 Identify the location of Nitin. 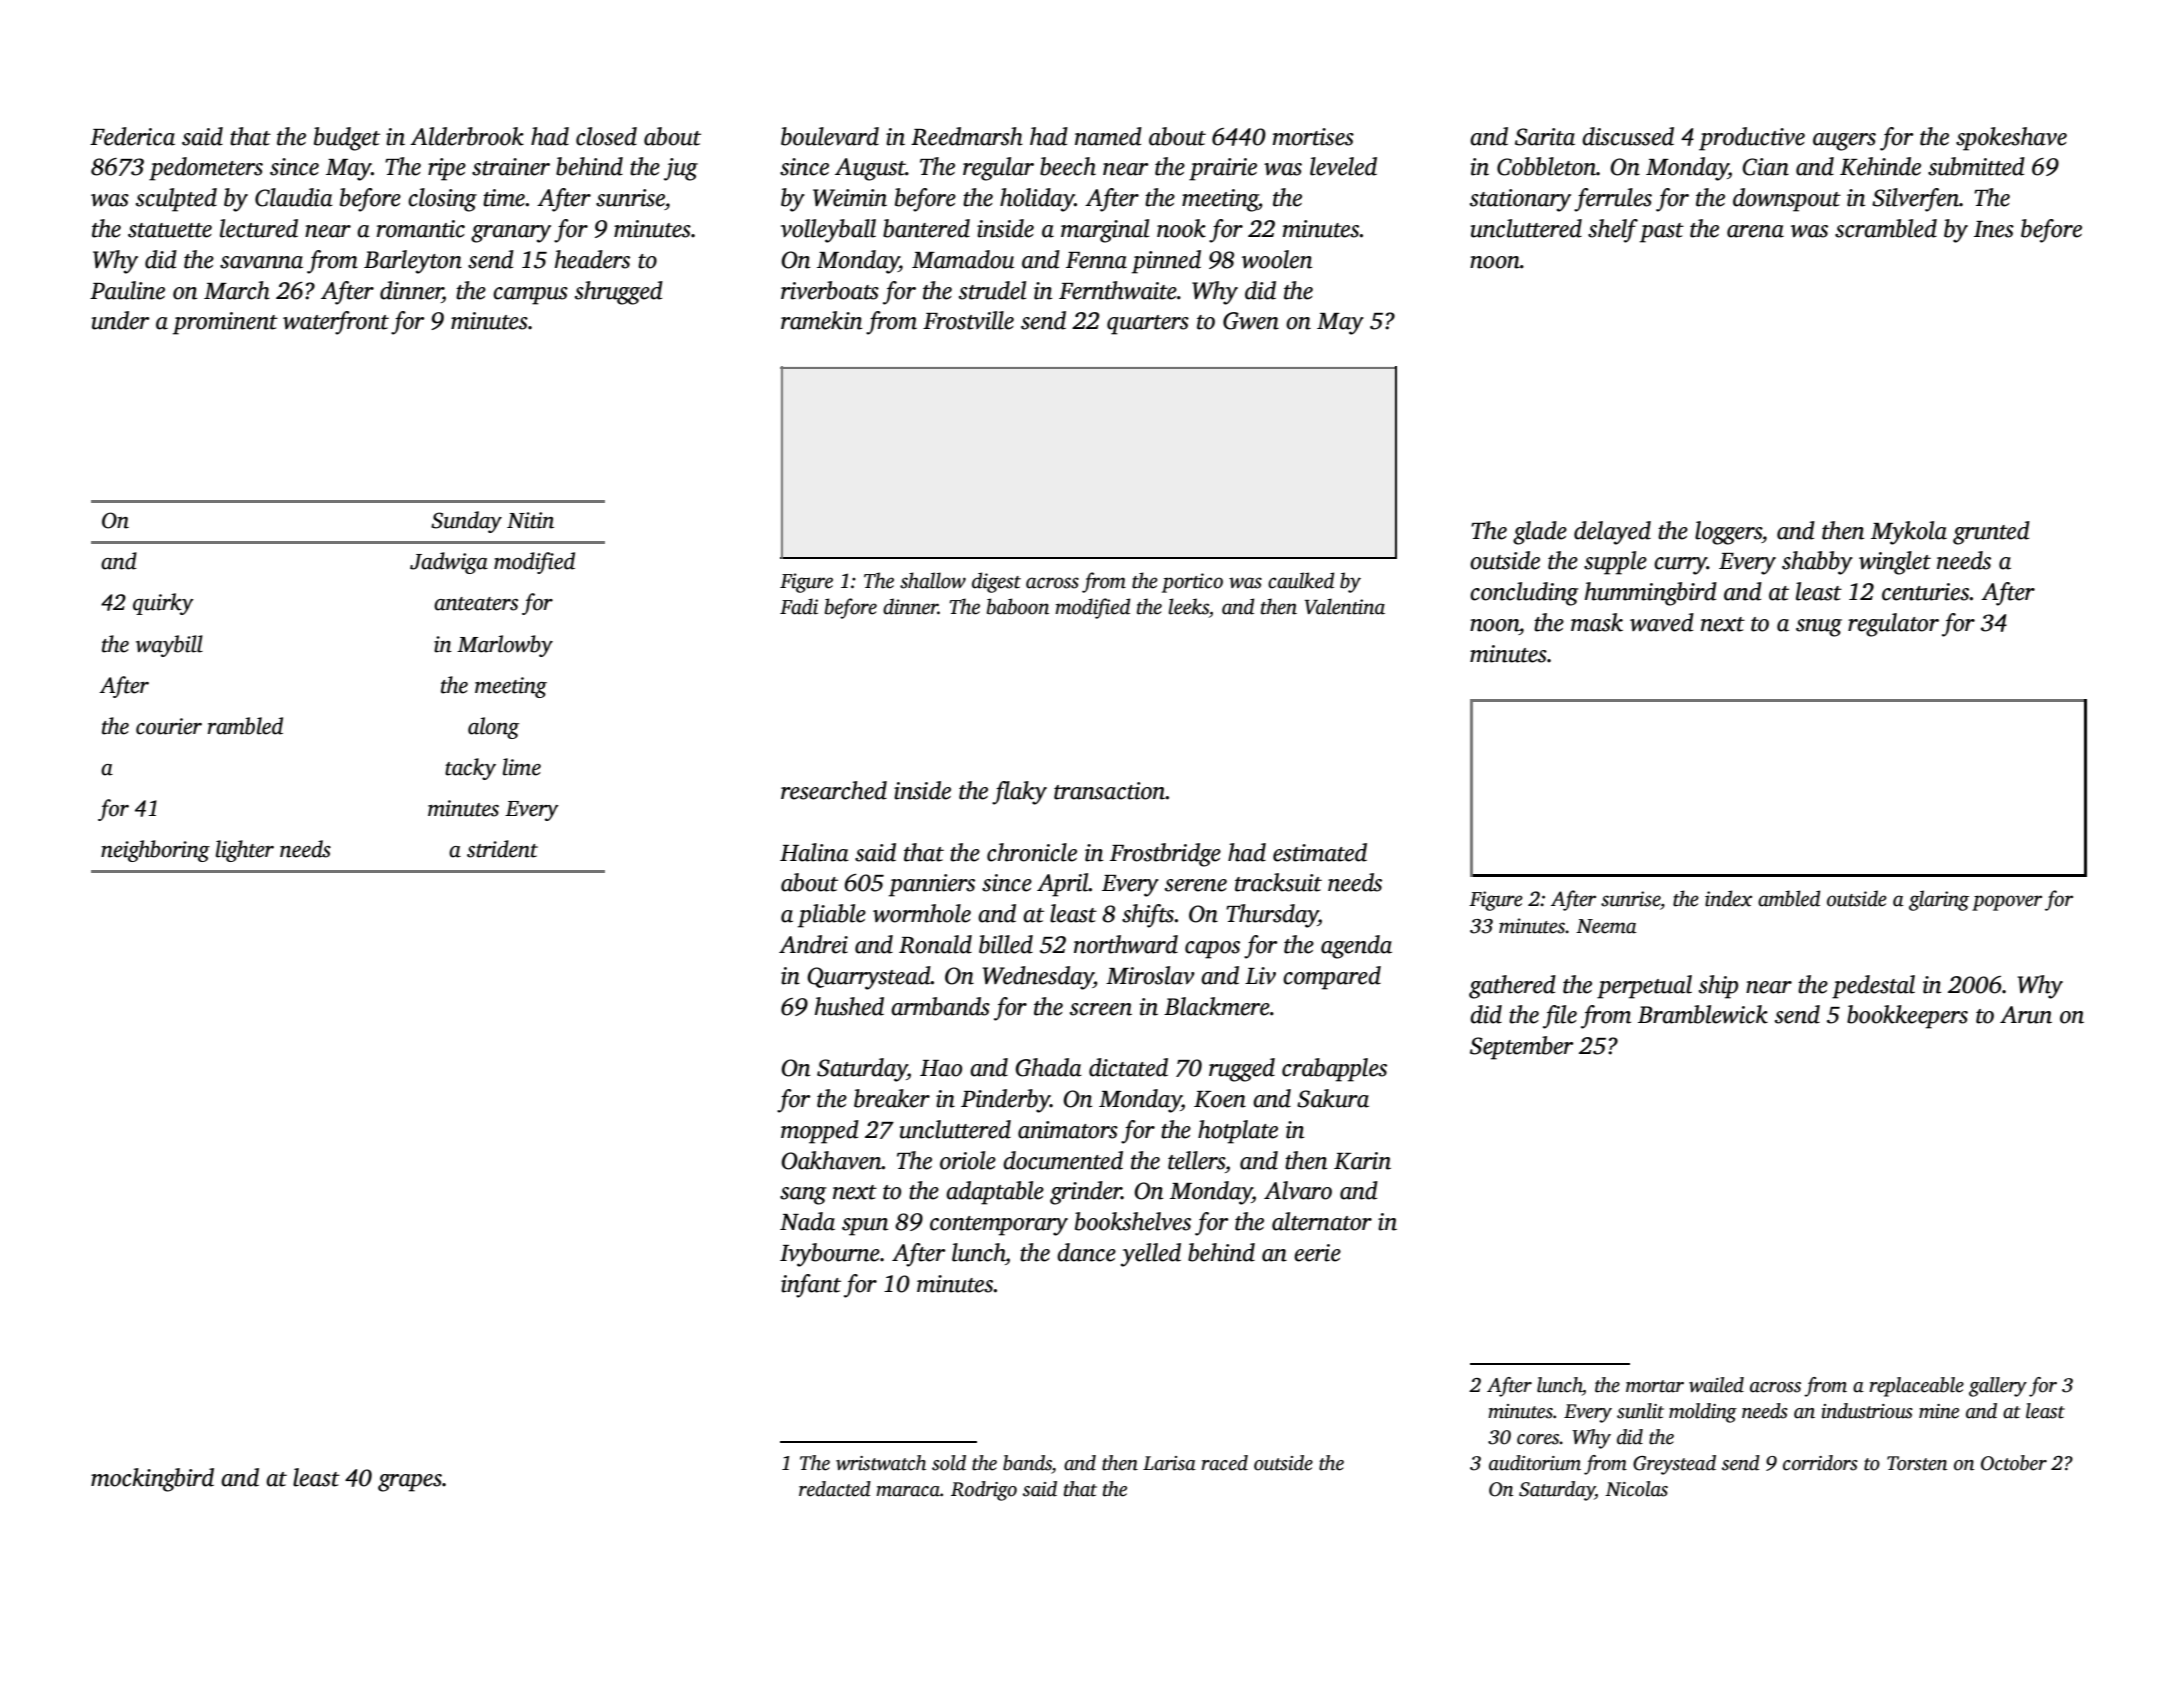
(530, 520).
